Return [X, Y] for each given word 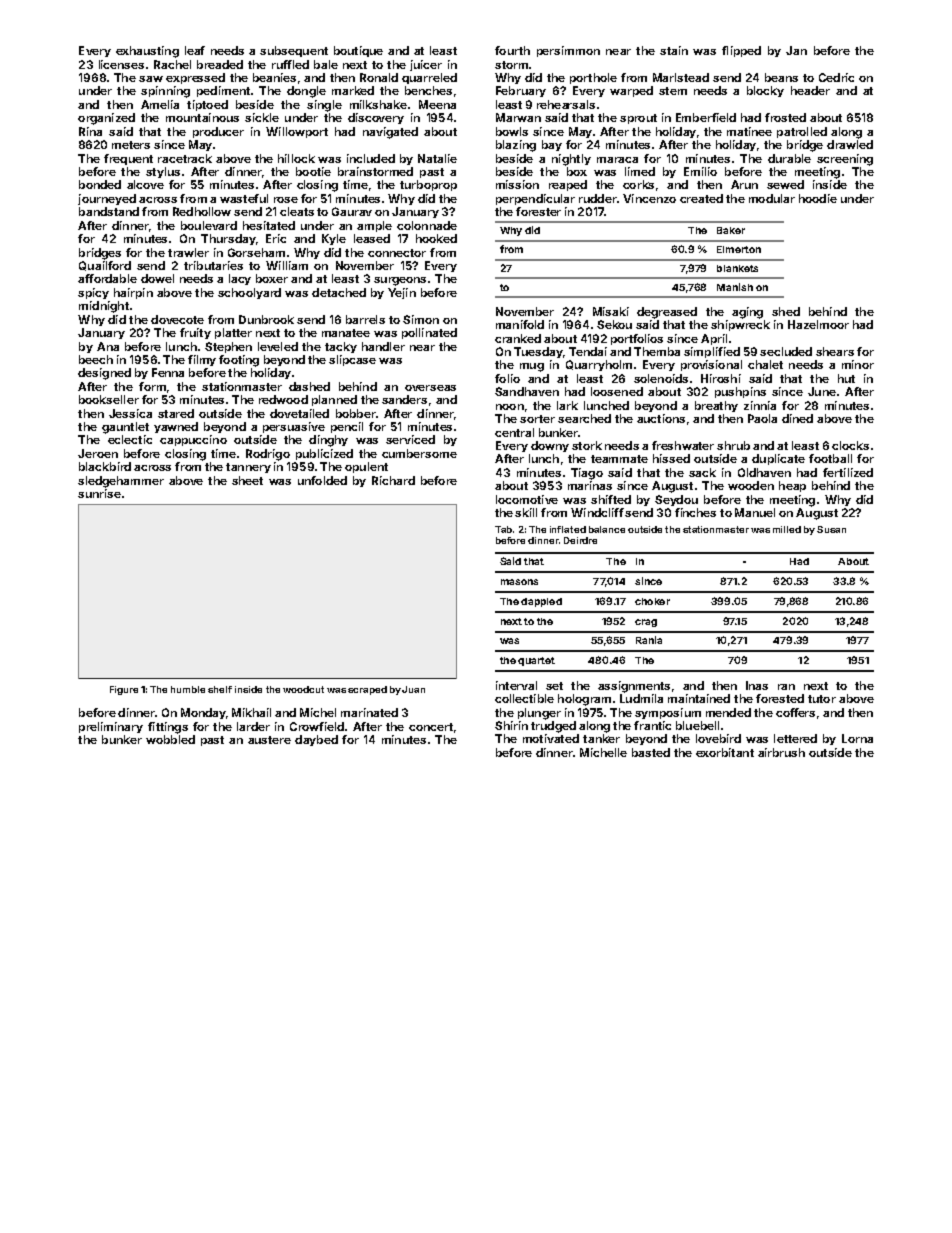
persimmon [568, 51]
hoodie [818, 198]
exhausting [147, 52]
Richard [393, 480]
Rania [649, 640]
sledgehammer [121, 482]
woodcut [303, 689]
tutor [822, 699]
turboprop [428, 185]
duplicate [778, 459]
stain [674, 50]
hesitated [269, 225]
